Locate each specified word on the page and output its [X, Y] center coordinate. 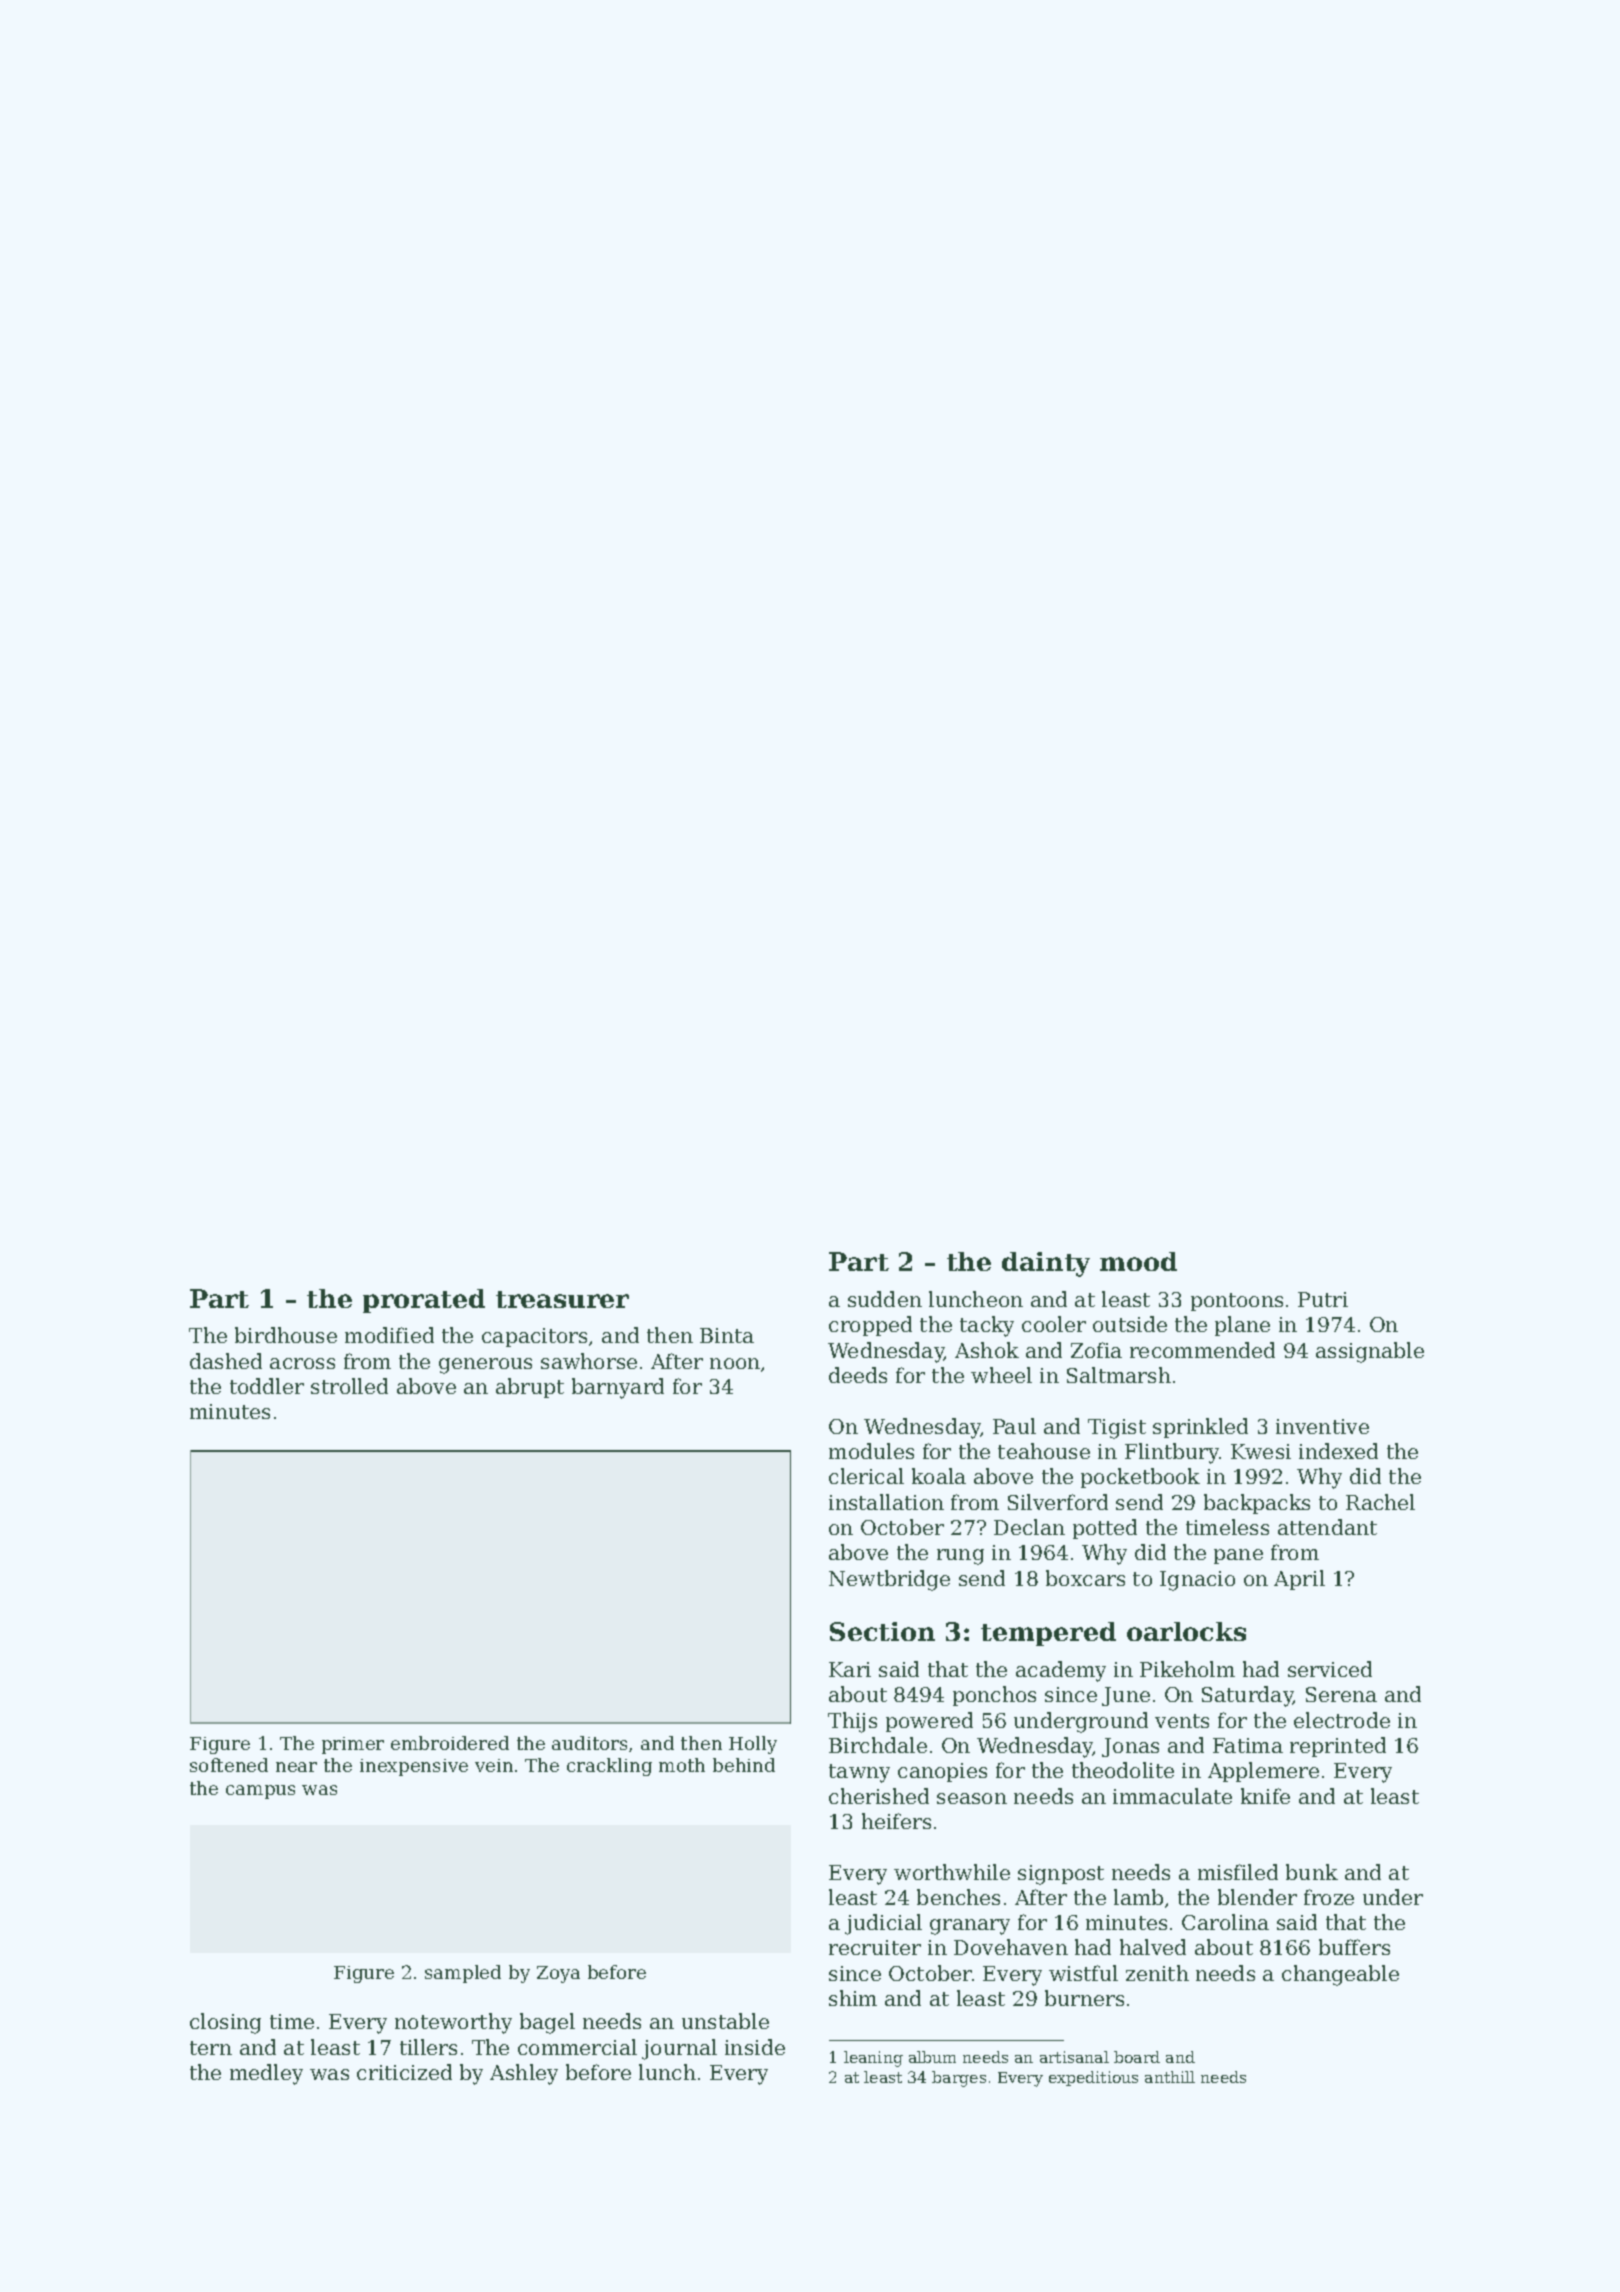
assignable [1370, 1352]
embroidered [450, 1743]
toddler [267, 1386]
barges [959, 2079]
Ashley [524, 2074]
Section [882, 1631]
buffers [1354, 1947]
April [1299, 1580]
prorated [424, 1301]
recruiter [875, 1947]
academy [1061, 1671]
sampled [463, 1974]
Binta [727, 1335]
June [1126, 1696]
